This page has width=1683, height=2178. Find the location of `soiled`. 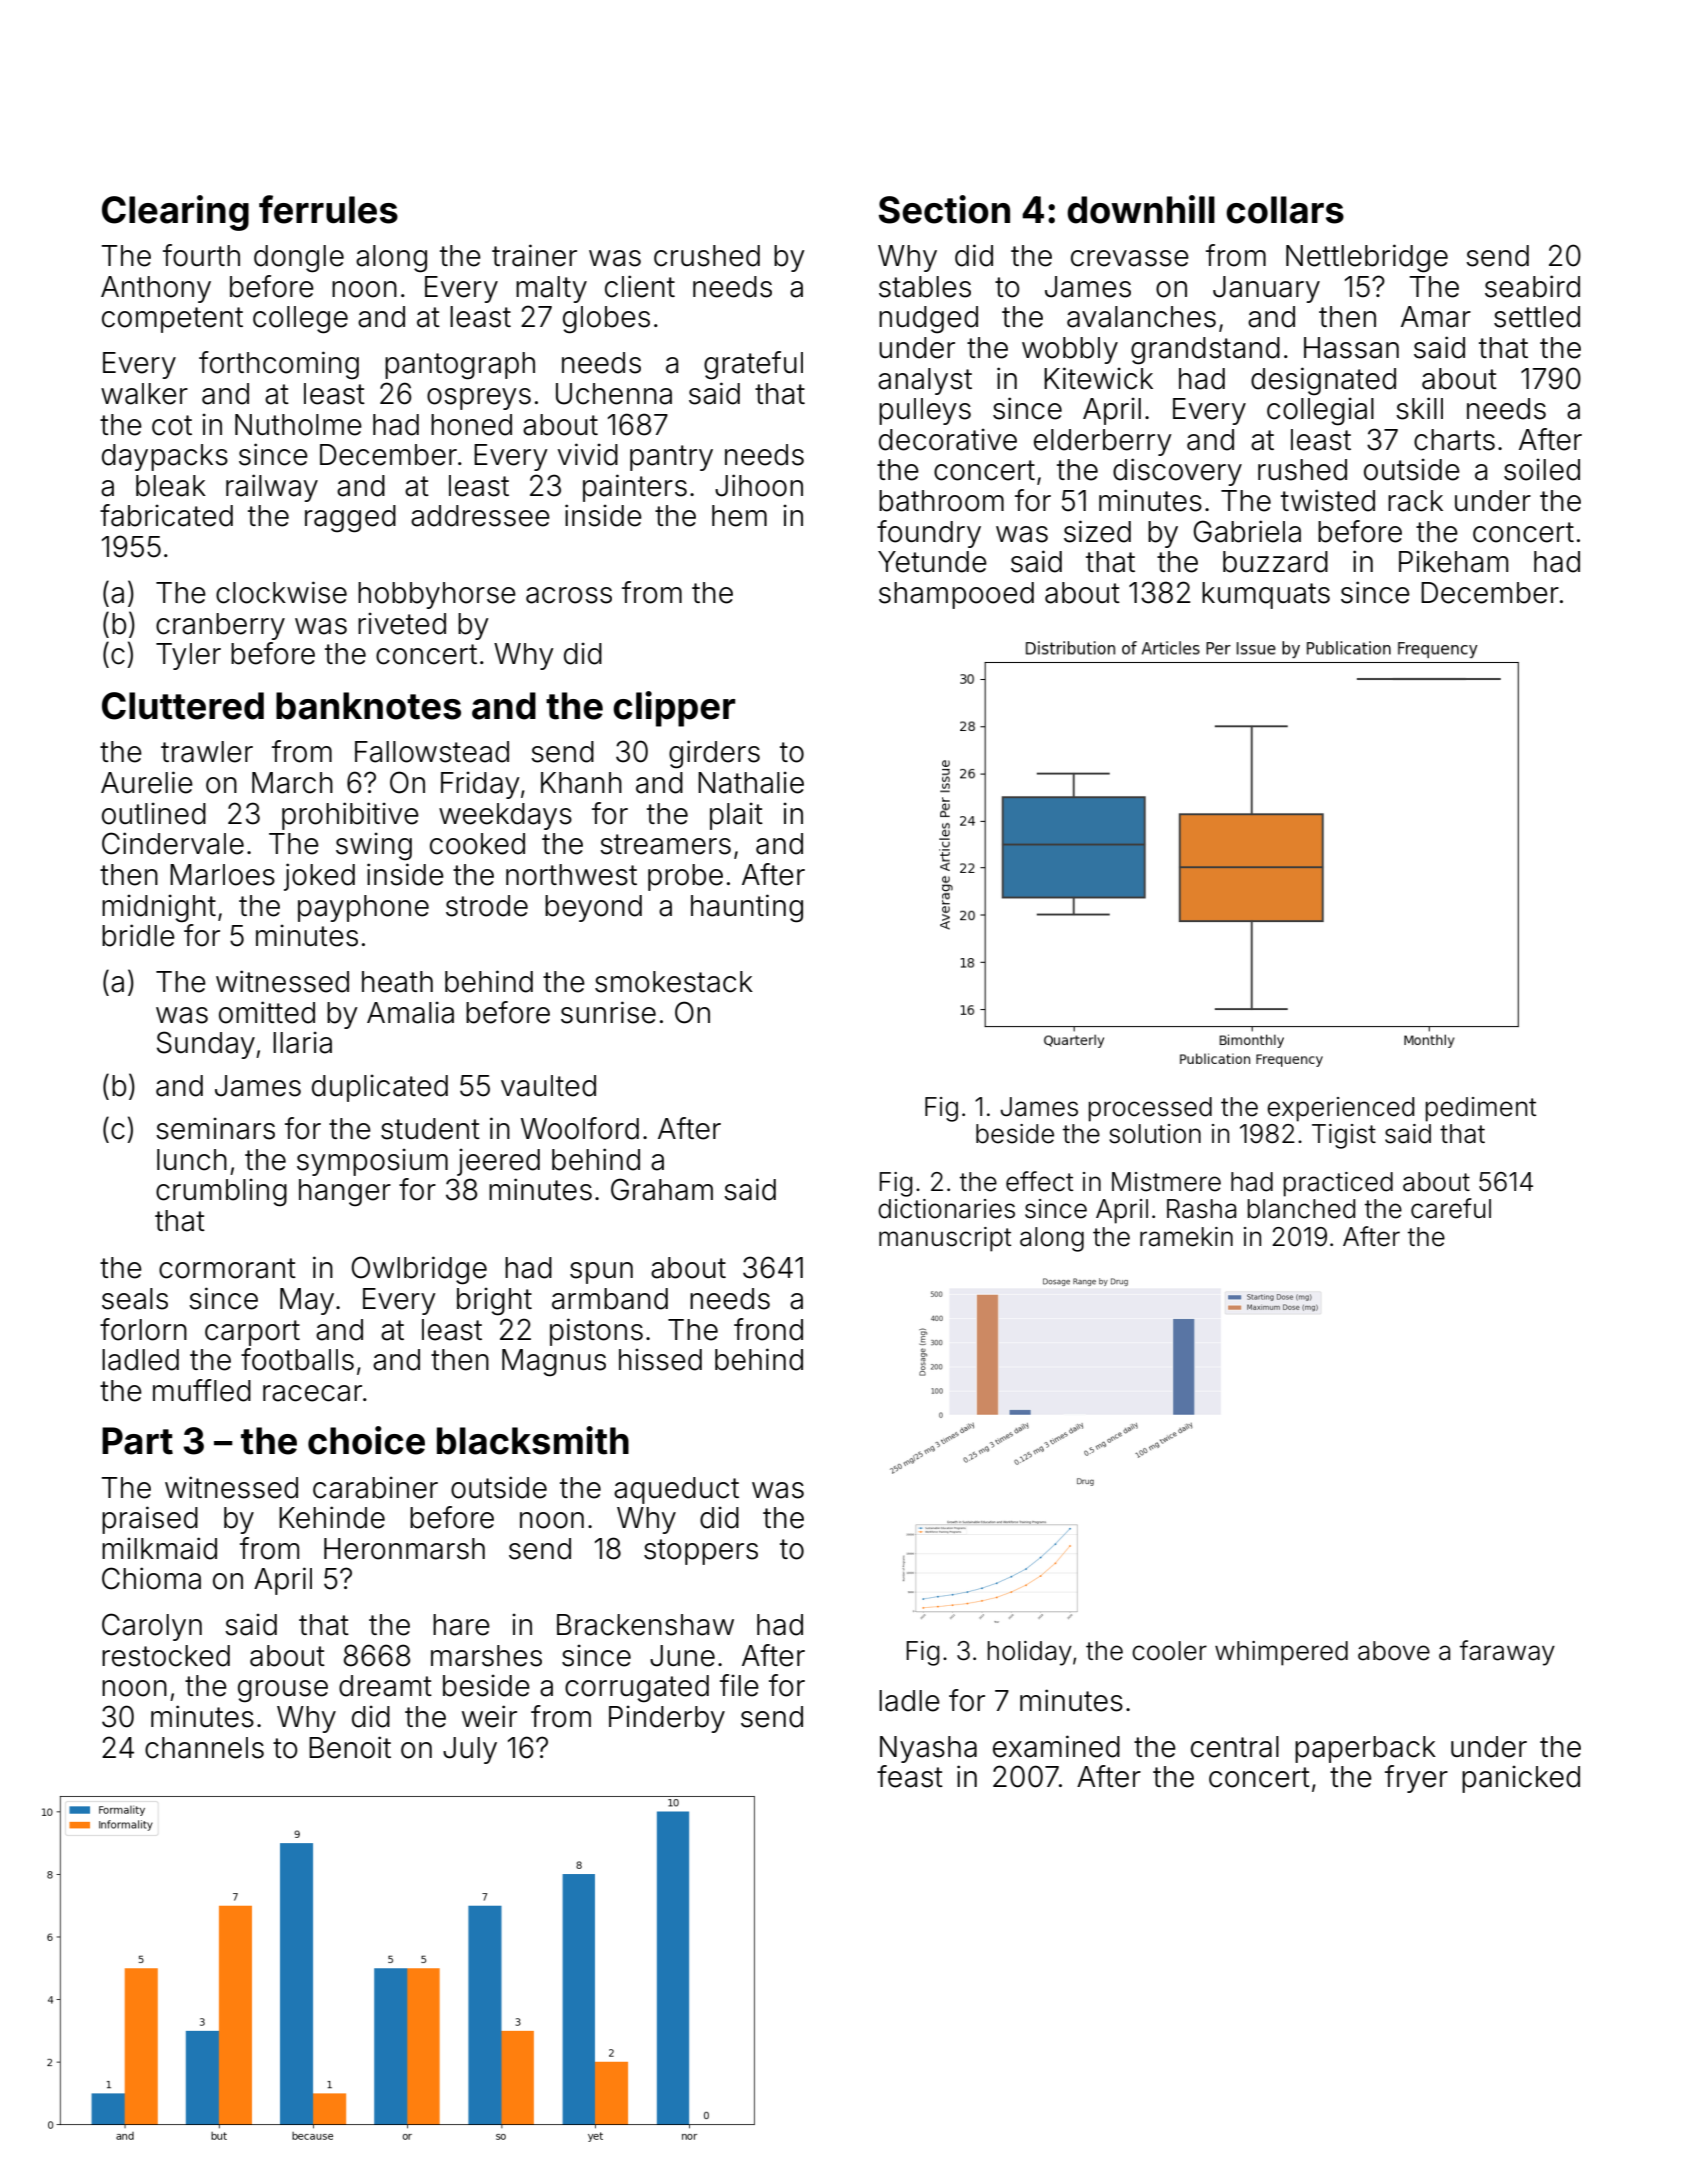

soiled is located at coordinates (1542, 470).
